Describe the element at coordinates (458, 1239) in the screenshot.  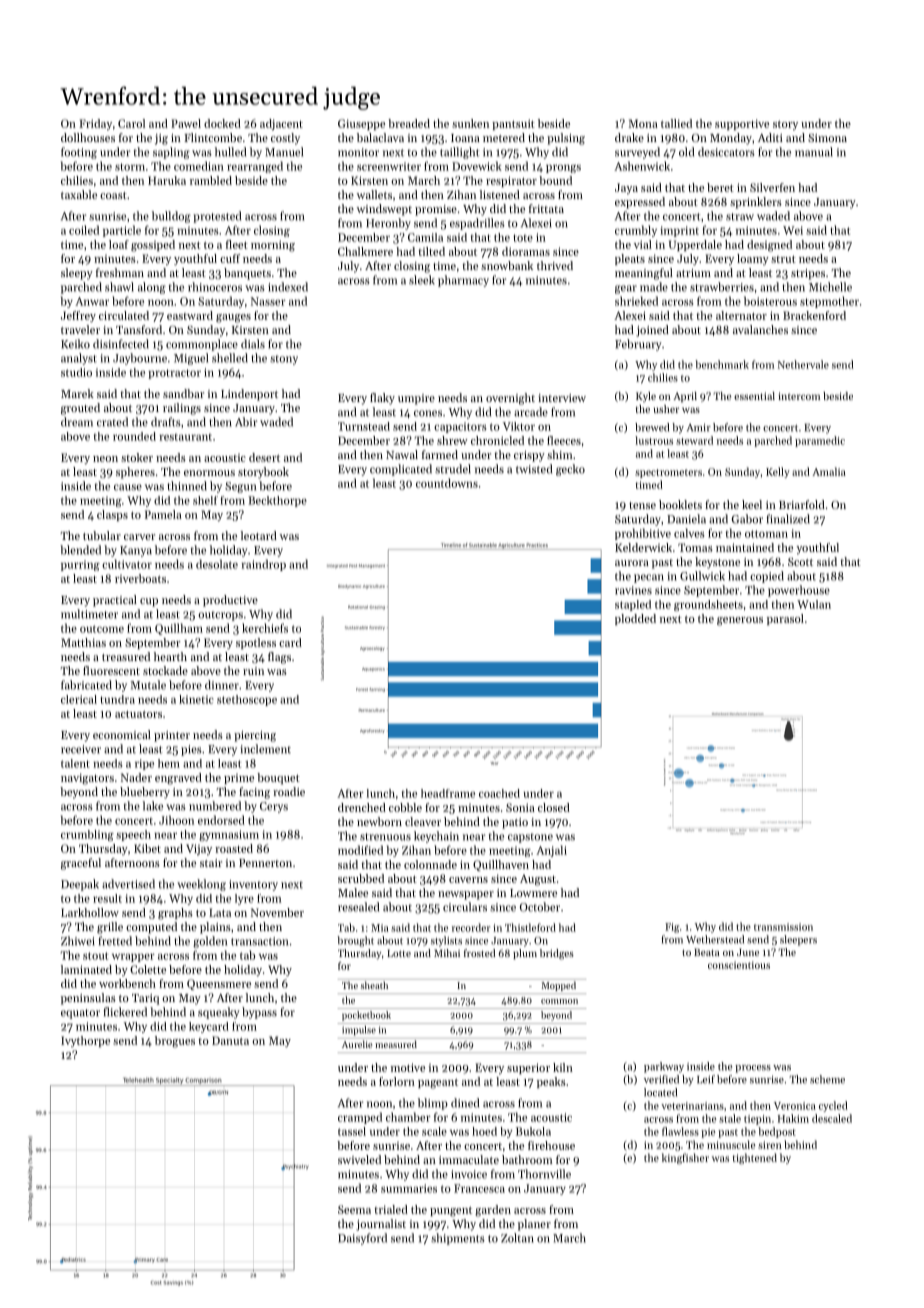
I see `shipments` at that location.
